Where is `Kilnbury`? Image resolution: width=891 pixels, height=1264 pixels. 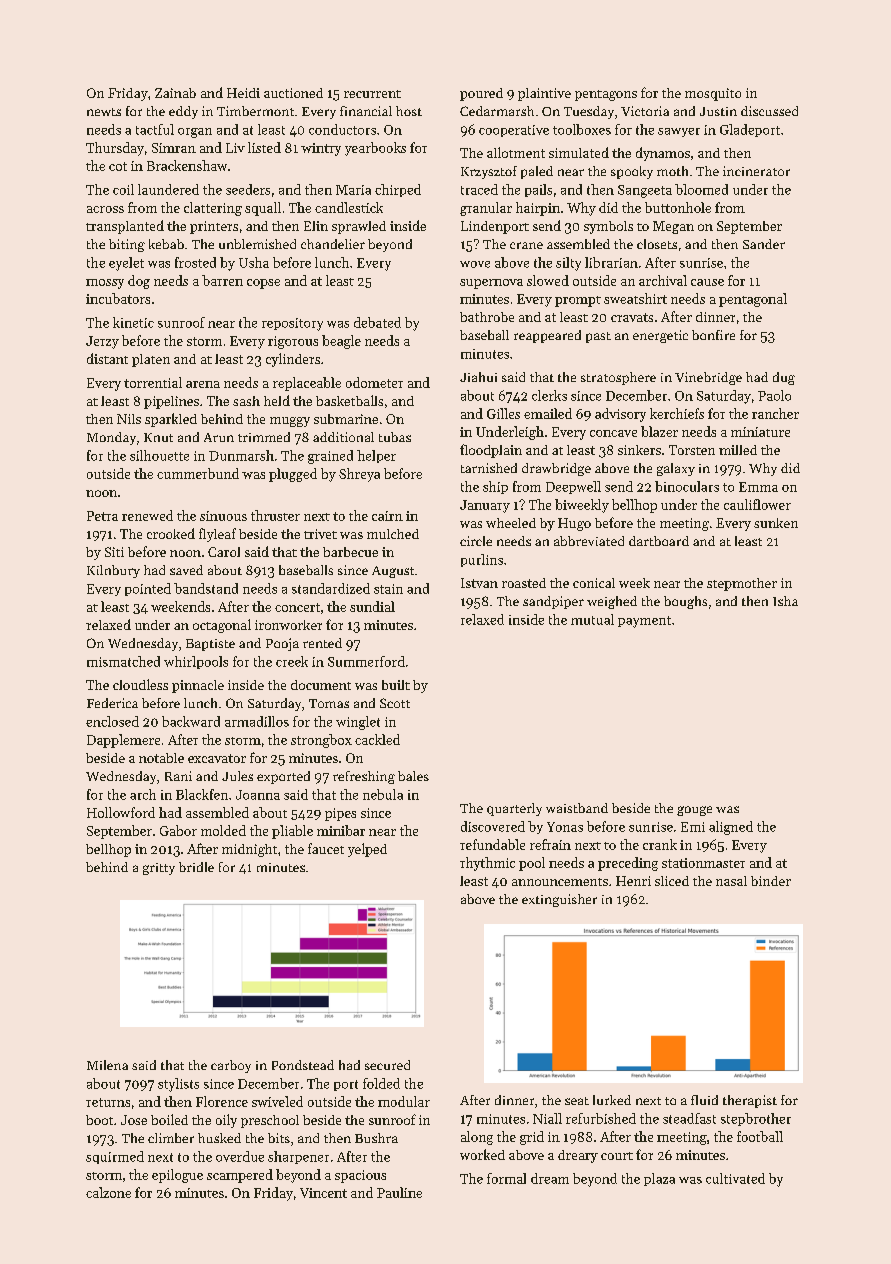
Kilnbury is located at coordinates (113, 571).
